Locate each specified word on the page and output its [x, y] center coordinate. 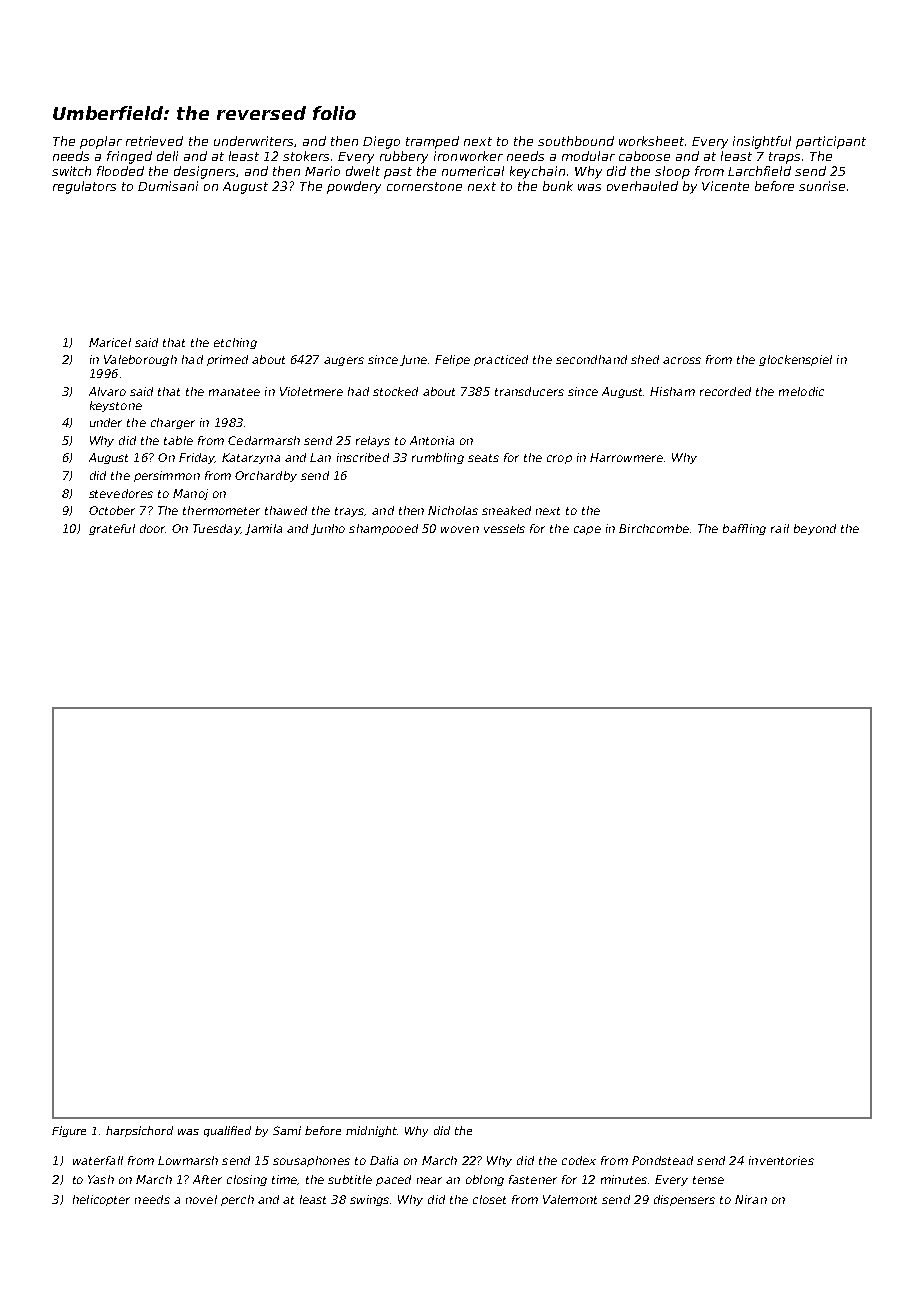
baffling [744, 529]
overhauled [642, 186]
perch [237, 1200]
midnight [371, 1131]
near [429, 1180]
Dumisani [168, 186]
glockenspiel [795, 360]
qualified [227, 1131]
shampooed [383, 529]
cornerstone [424, 186]
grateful [112, 529]
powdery [354, 187]
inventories [781, 1160]
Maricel [110, 342]
